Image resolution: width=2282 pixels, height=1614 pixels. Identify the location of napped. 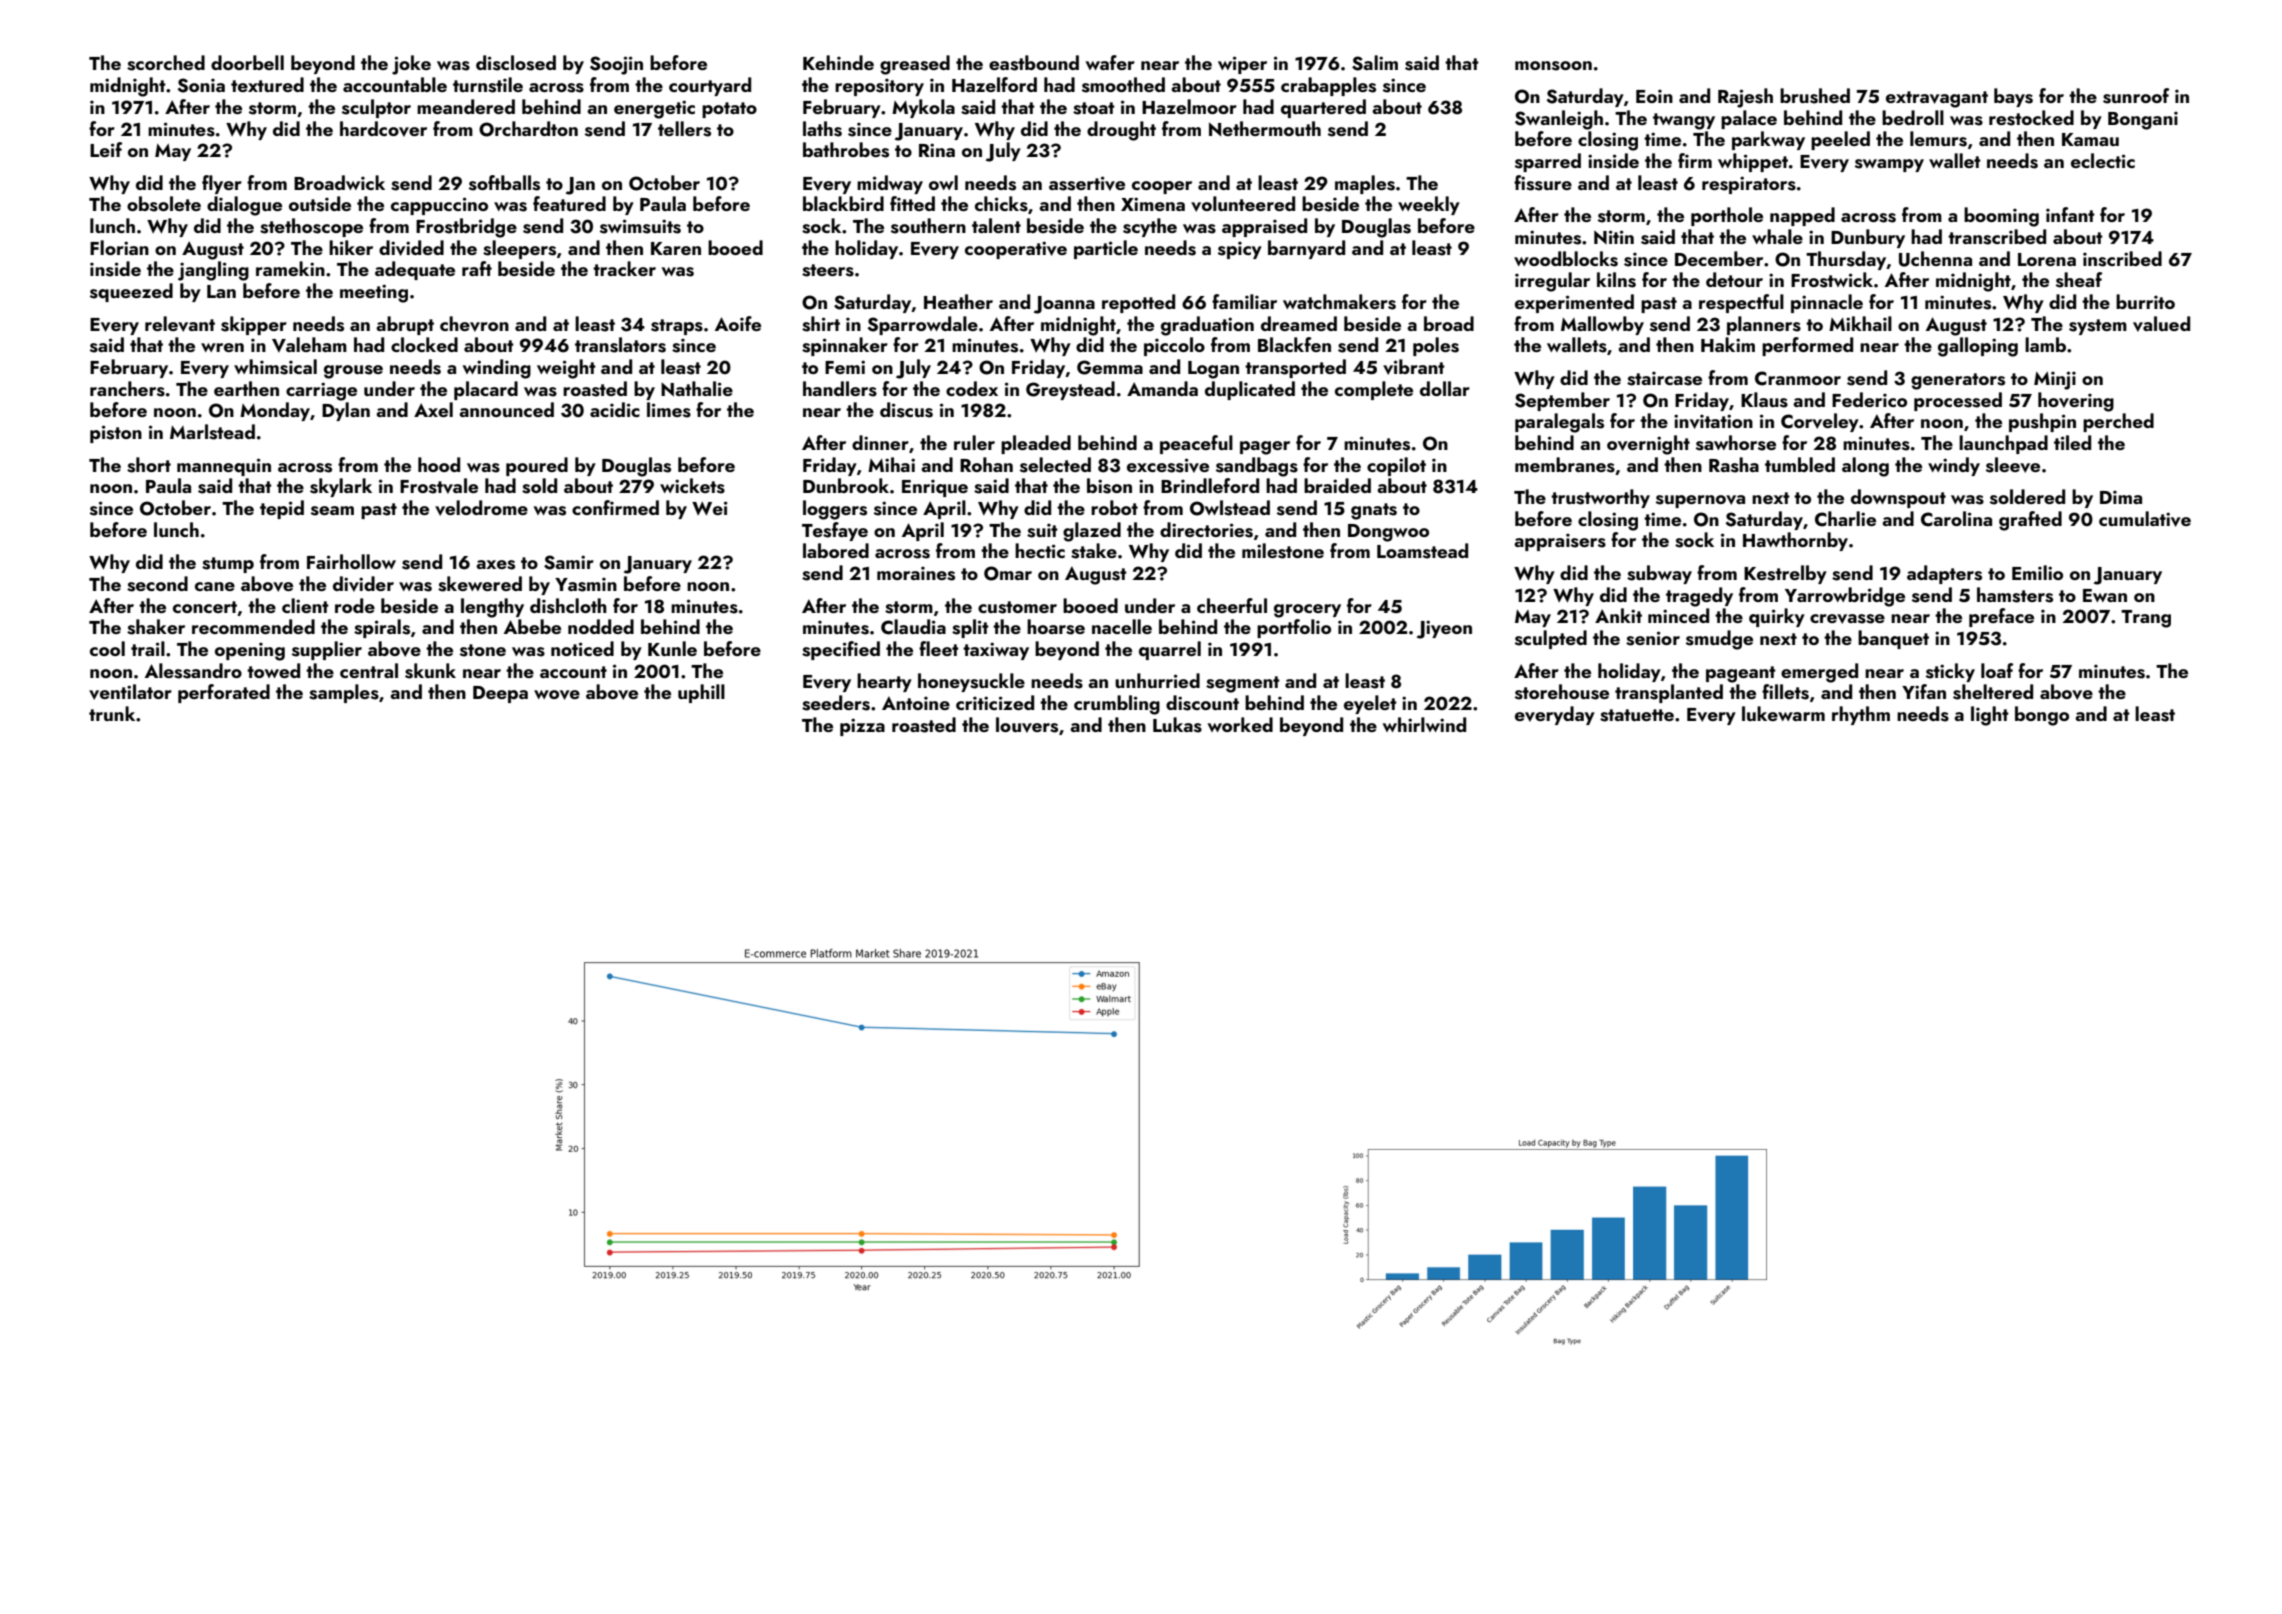
(1802, 216).
